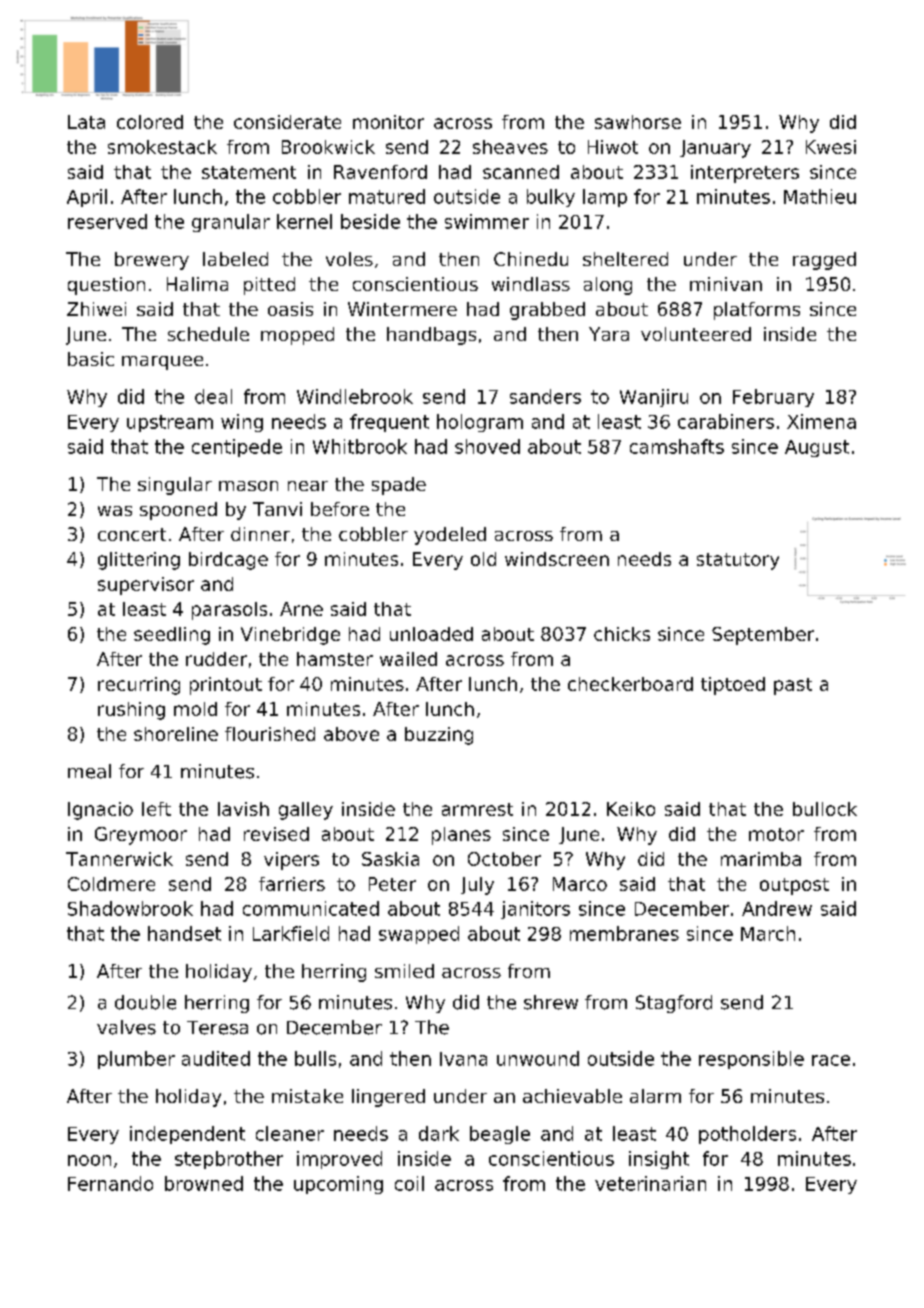 This document has width=924, height=1308. Describe the element at coordinates (387, 196) in the document. I see `matured` at that location.
